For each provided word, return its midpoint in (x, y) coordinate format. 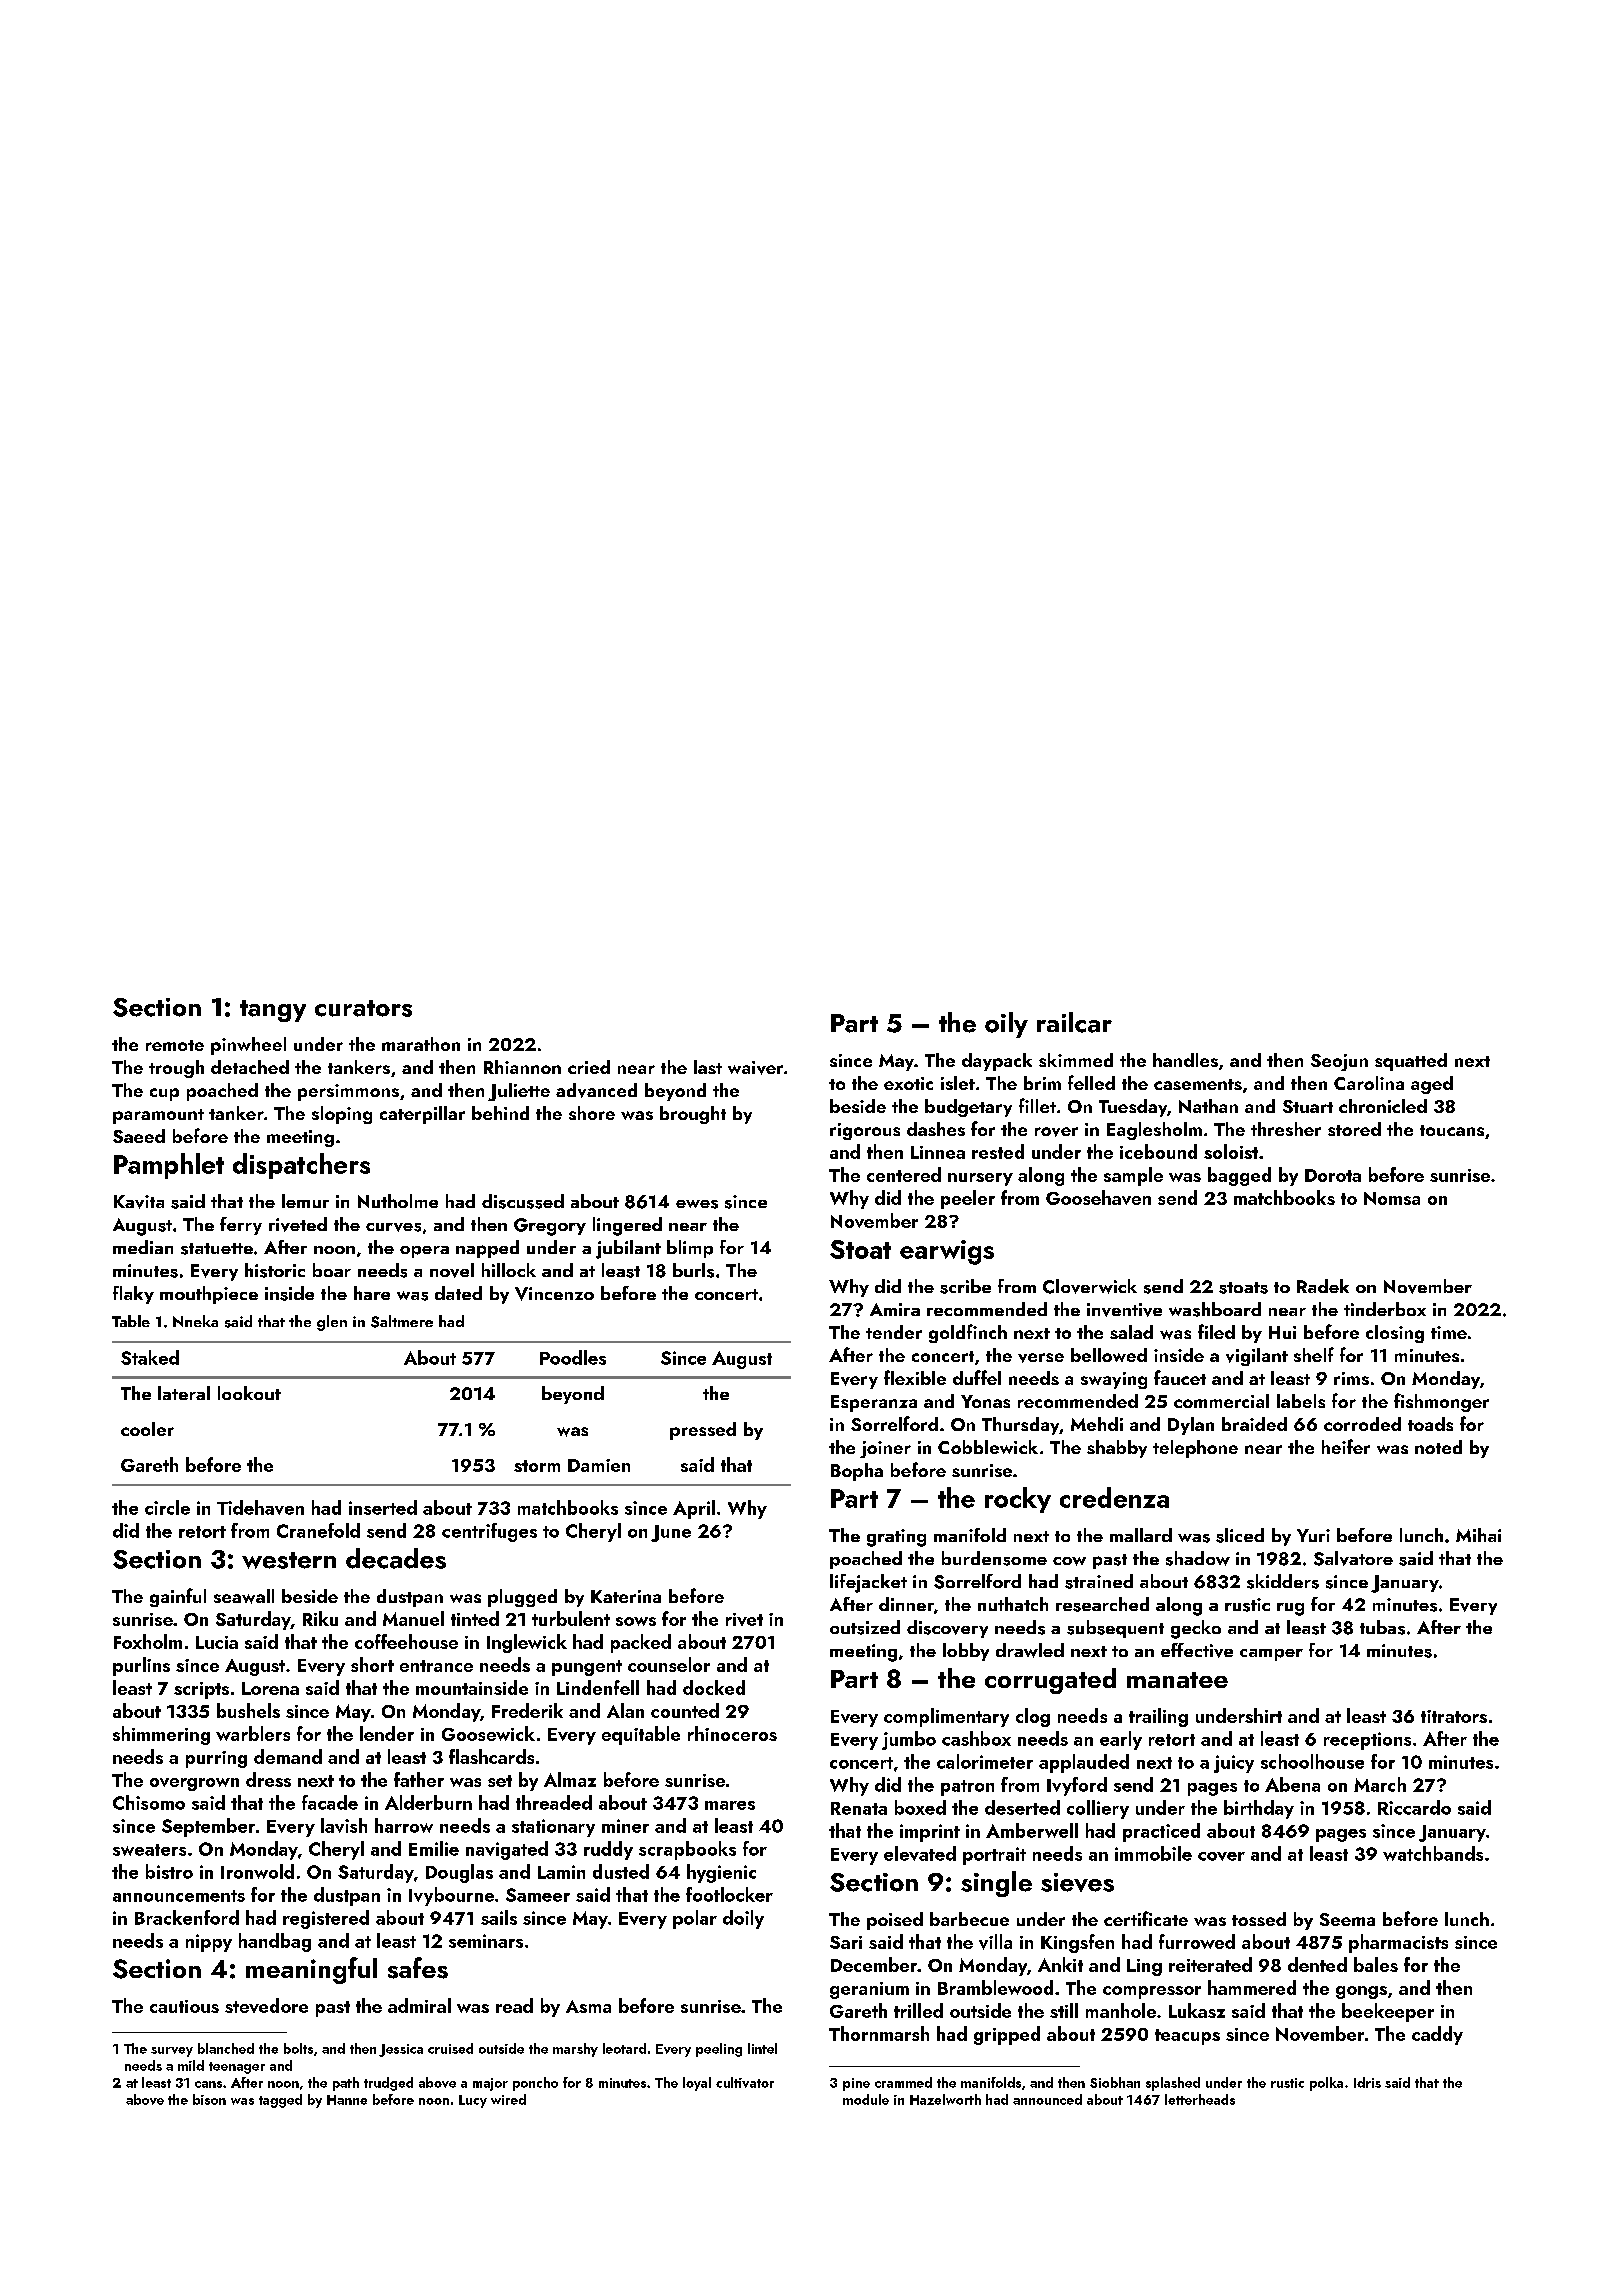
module (866, 2099)
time (1449, 1332)
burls (693, 1270)
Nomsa (1392, 1198)
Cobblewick (988, 1447)
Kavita (139, 1202)
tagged (280, 2101)
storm (537, 1466)
